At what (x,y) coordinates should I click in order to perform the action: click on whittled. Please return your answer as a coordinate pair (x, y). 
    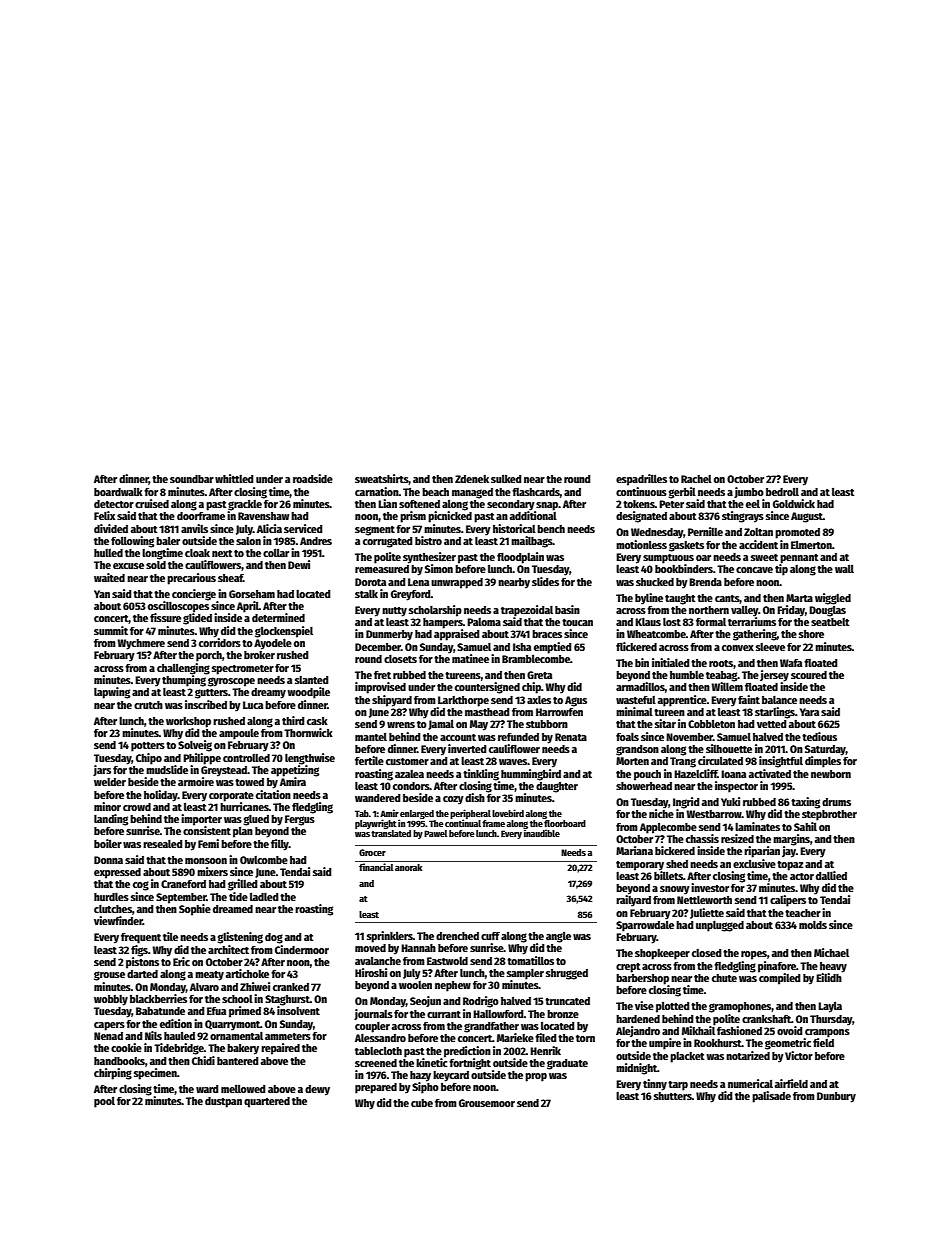
    Looking at the image, I should click on (234, 478).
